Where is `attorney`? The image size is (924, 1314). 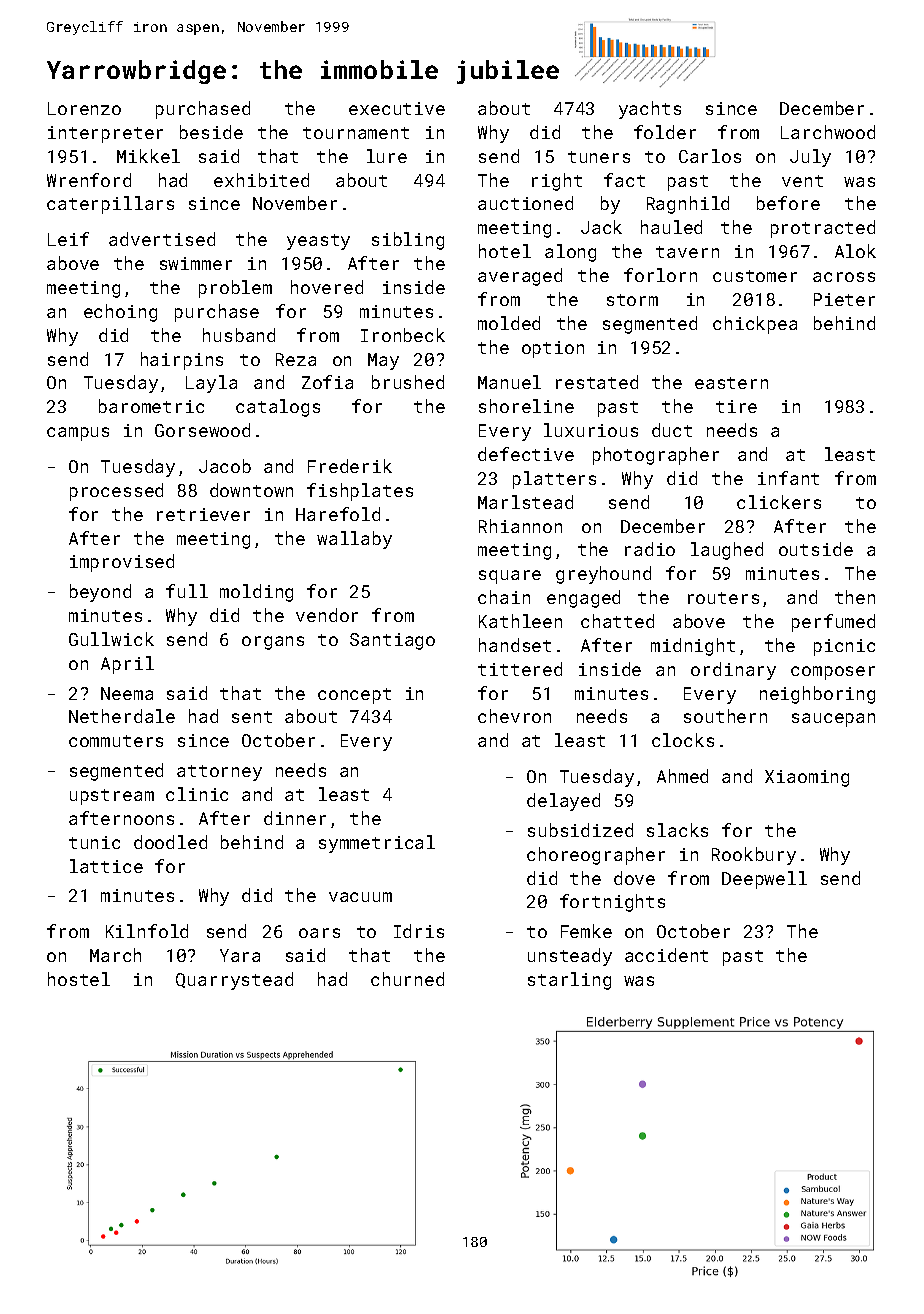
attorney is located at coordinates (219, 773).
